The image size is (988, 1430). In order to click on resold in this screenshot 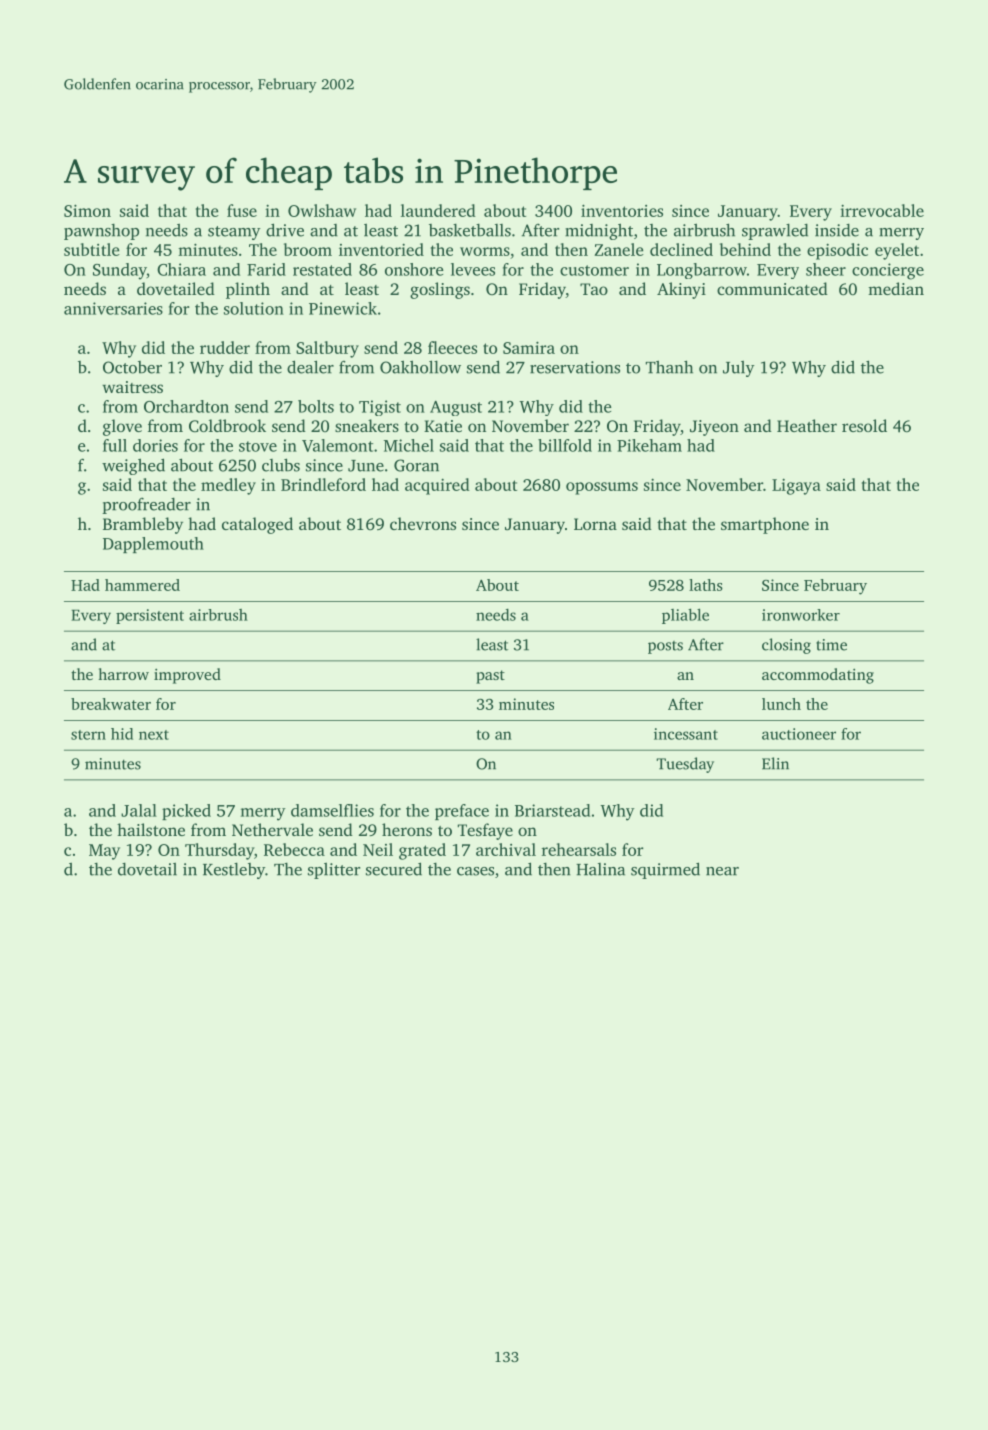, I will do `click(864, 425)`.
